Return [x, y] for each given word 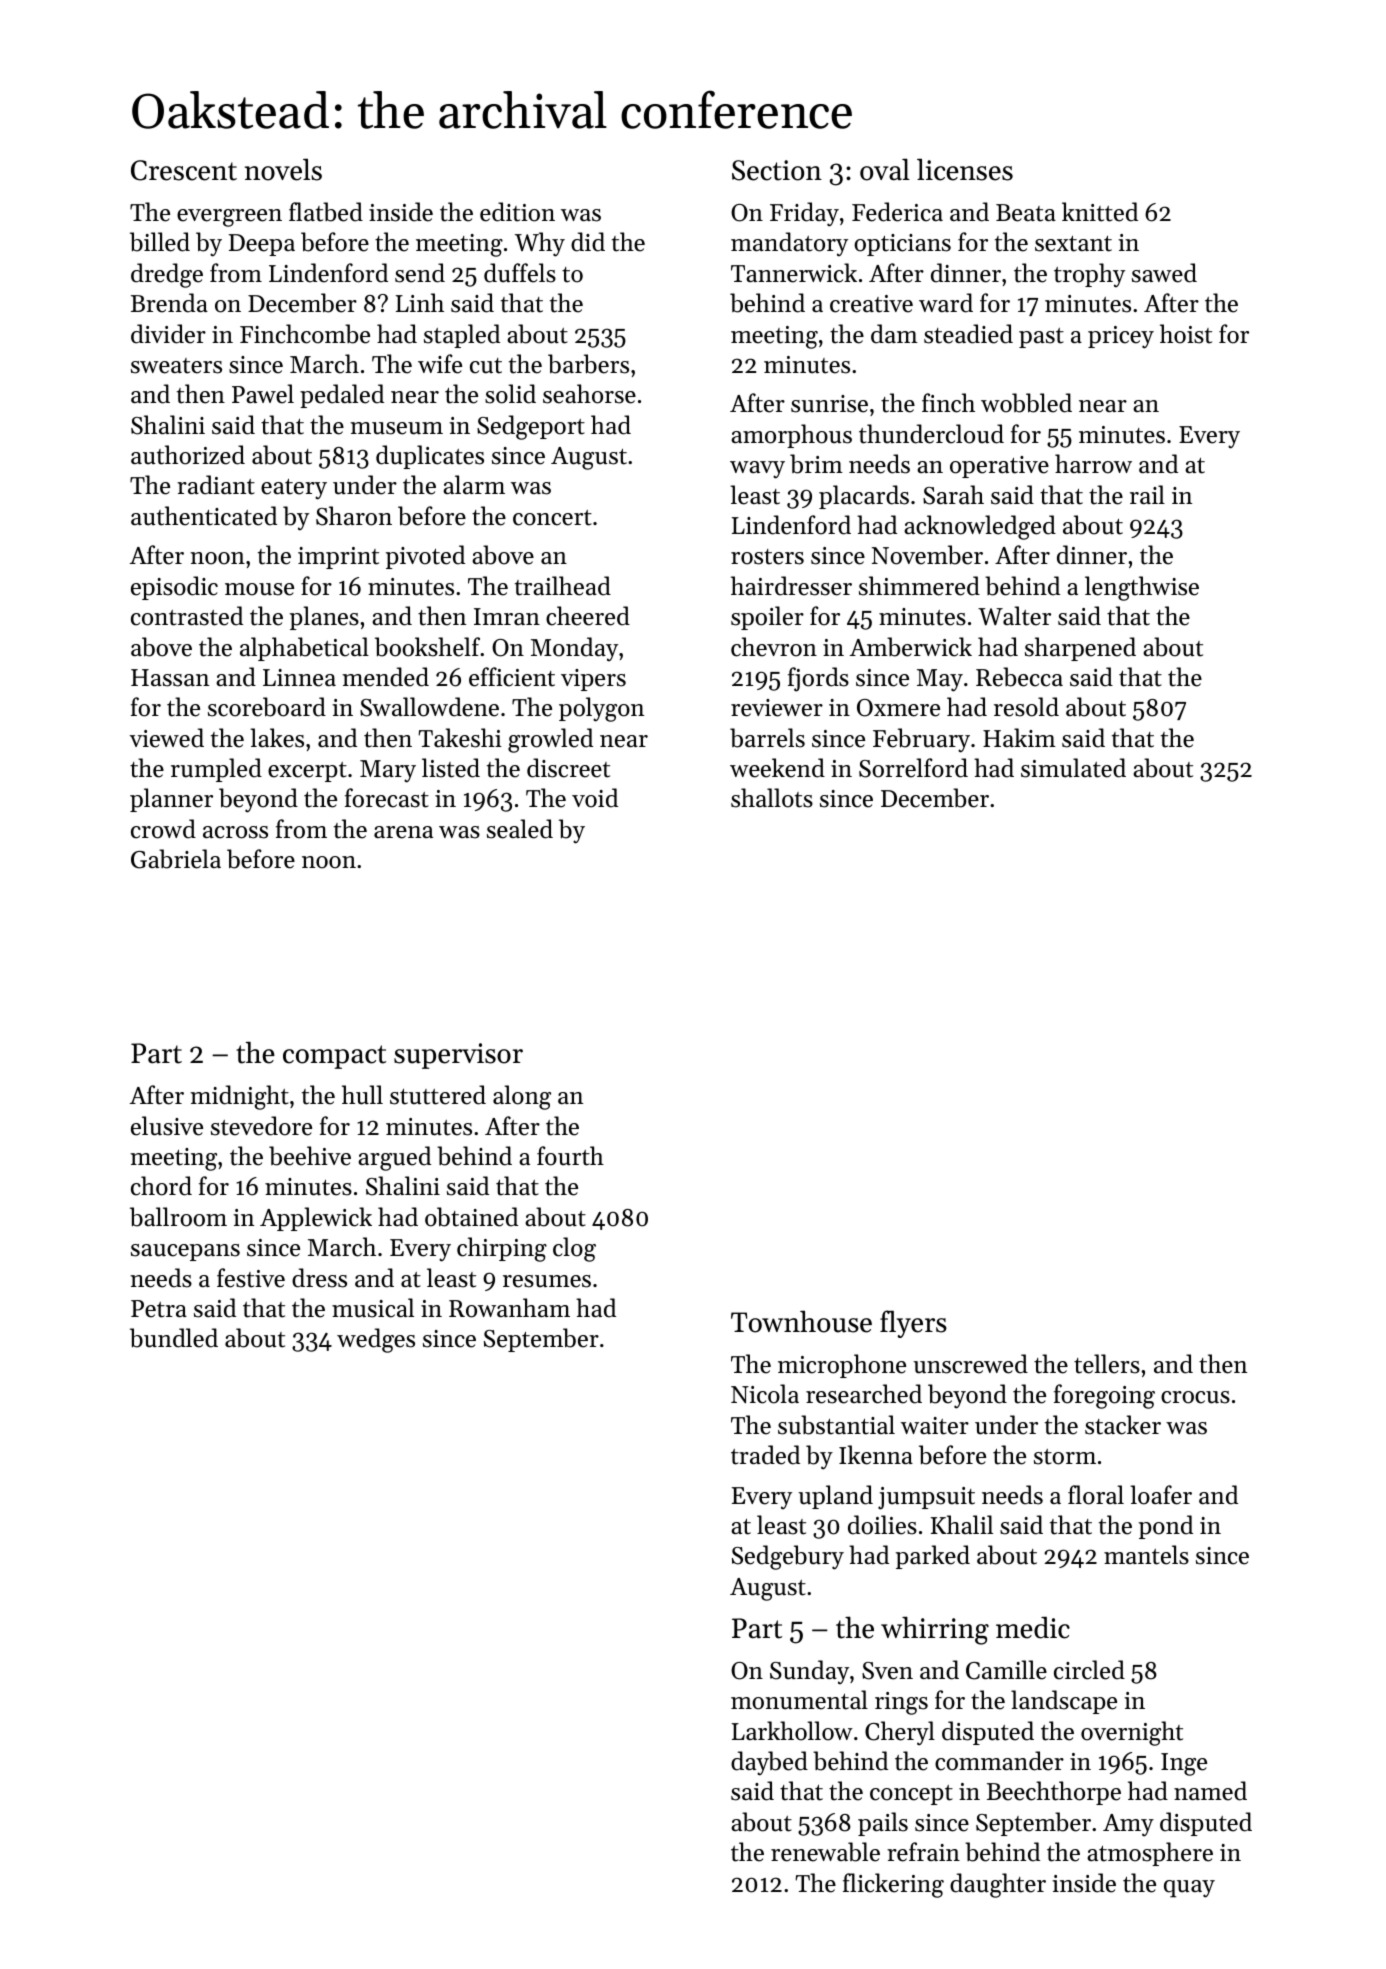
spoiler [767, 618]
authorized [188, 455]
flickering [893, 1885]
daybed [769, 1763]
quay [1189, 1889]
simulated [1073, 768]
